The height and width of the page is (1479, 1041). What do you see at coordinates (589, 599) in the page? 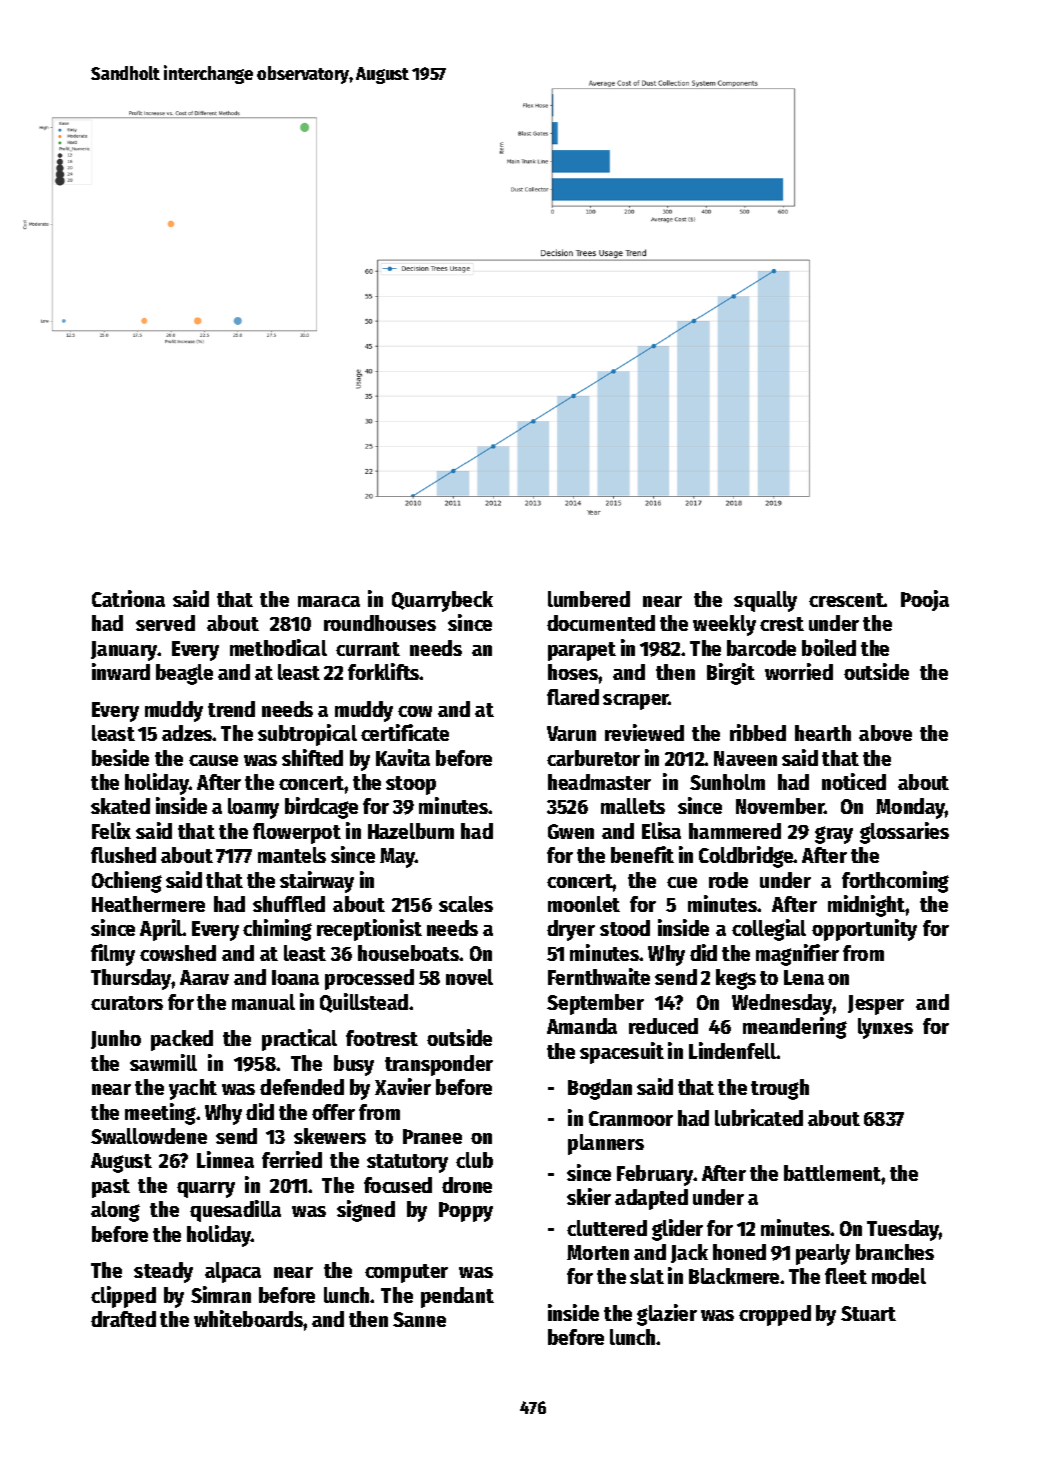
I see `lumbered` at bounding box center [589, 599].
